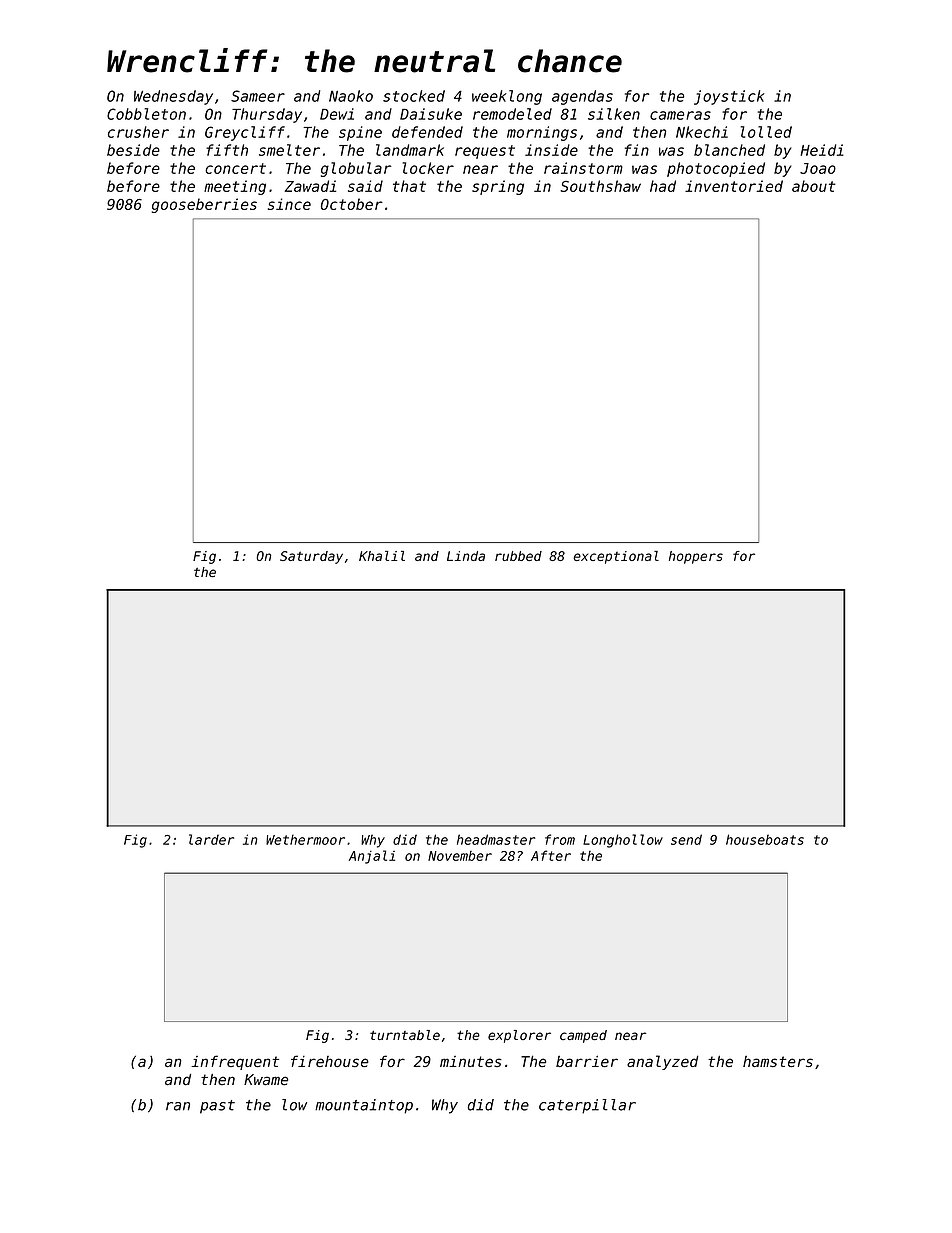  What do you see at coordinates (360, 133) in the page?
I see `spine` at bounding box center [360, 133].
